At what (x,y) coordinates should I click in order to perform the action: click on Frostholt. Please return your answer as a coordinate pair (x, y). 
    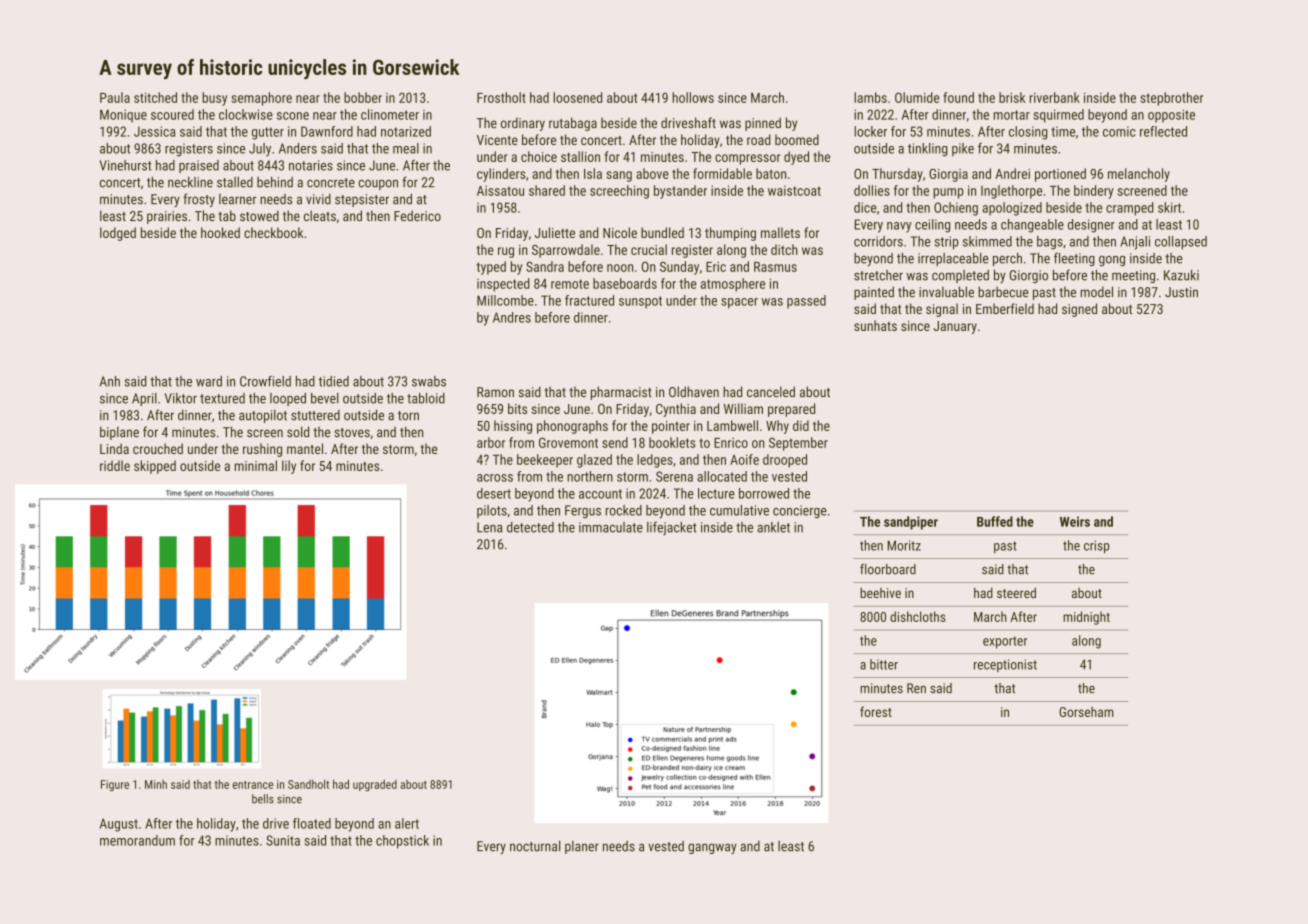
    Looking at the image, I should click on (501, 97).
